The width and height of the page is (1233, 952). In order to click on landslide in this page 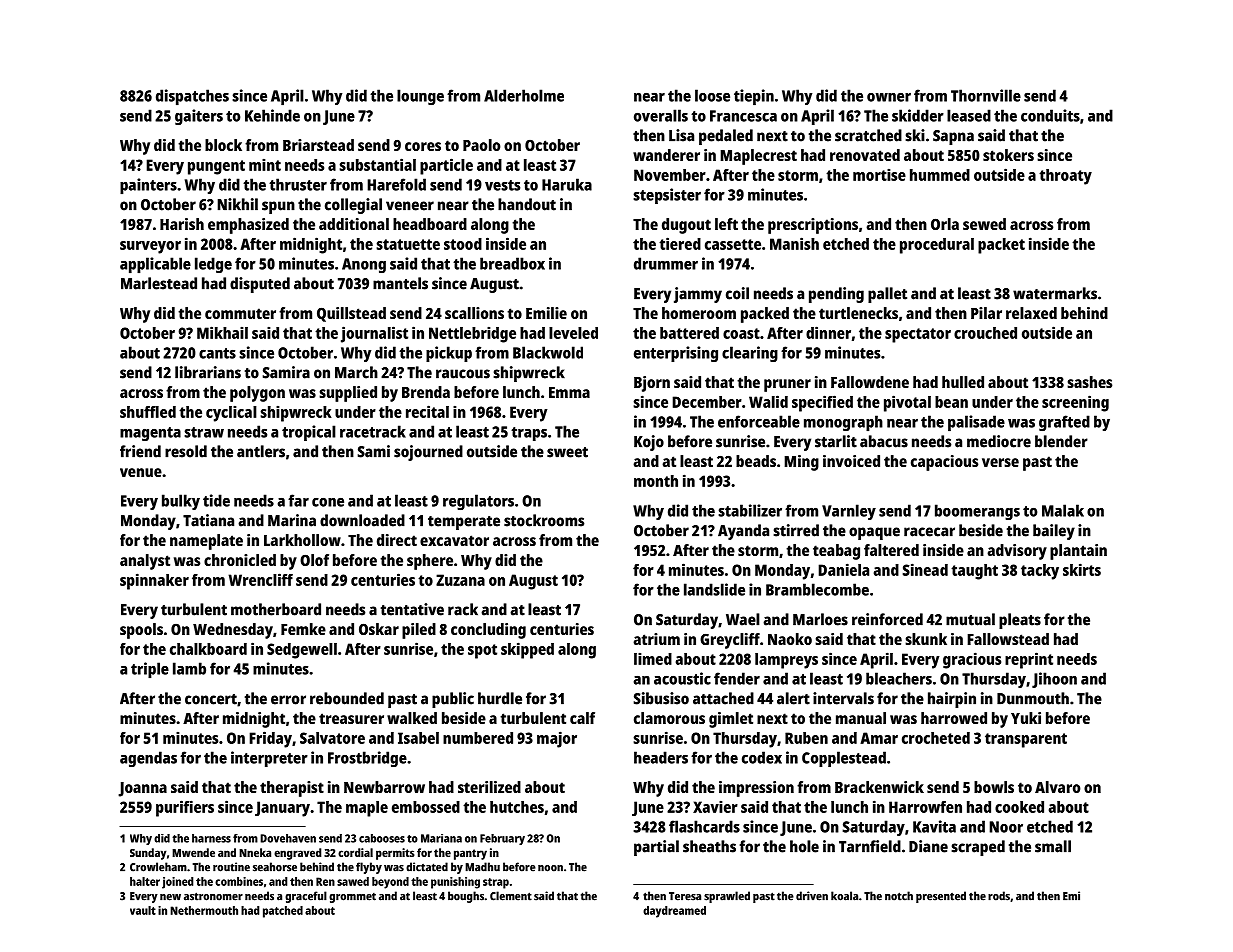, I will do `click(714, 589)`.
